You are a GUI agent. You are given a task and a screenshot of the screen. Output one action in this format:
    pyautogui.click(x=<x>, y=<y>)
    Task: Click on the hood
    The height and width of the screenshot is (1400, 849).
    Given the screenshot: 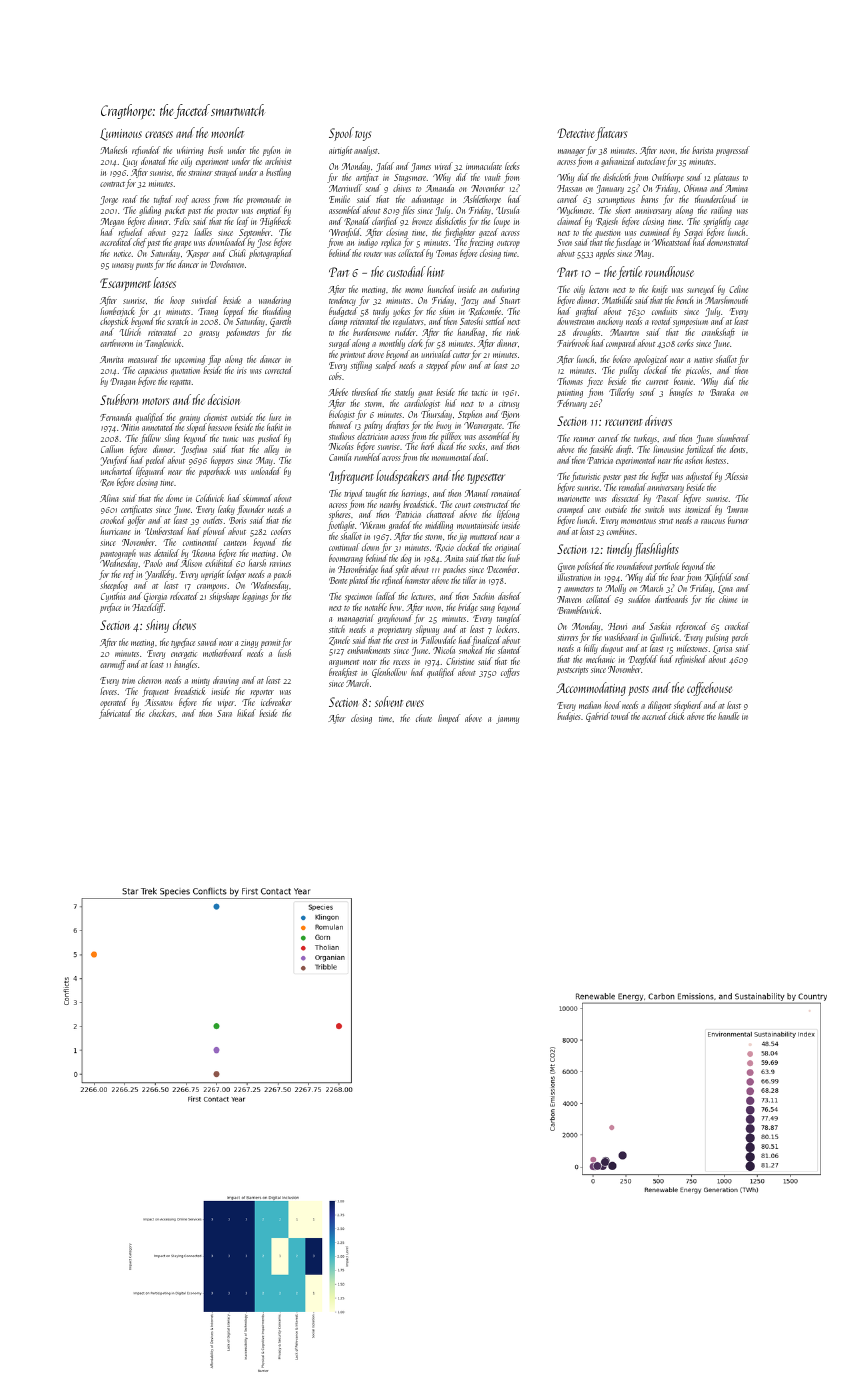 What is the action you would take?
    pyautogui.click(x=612, y=705)
